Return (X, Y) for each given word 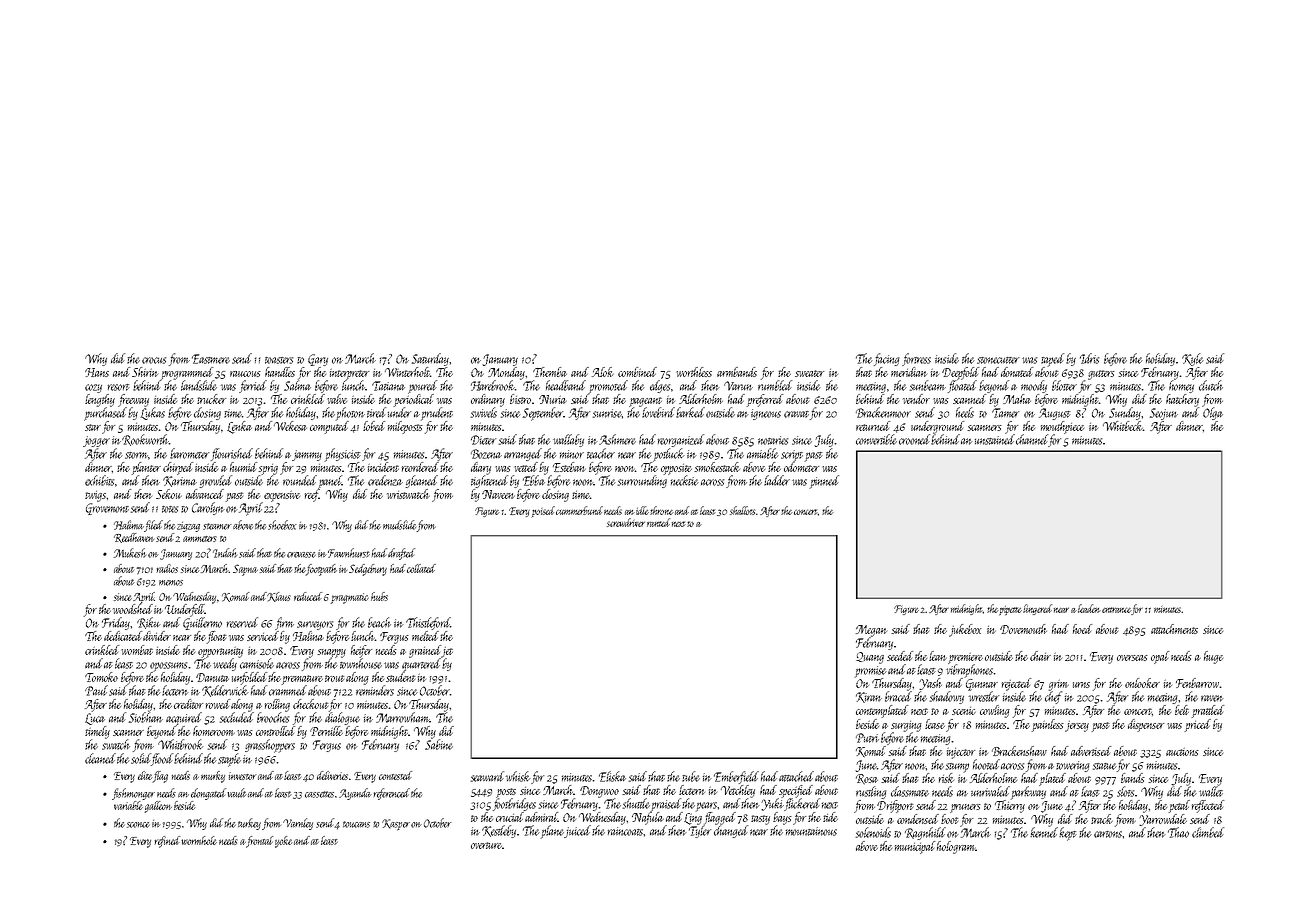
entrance (1116, 610)
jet (447, 652)
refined (167, 842)
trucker (211, 399)
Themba (550, 372)
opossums (168, 667)
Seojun (1164, 414)
